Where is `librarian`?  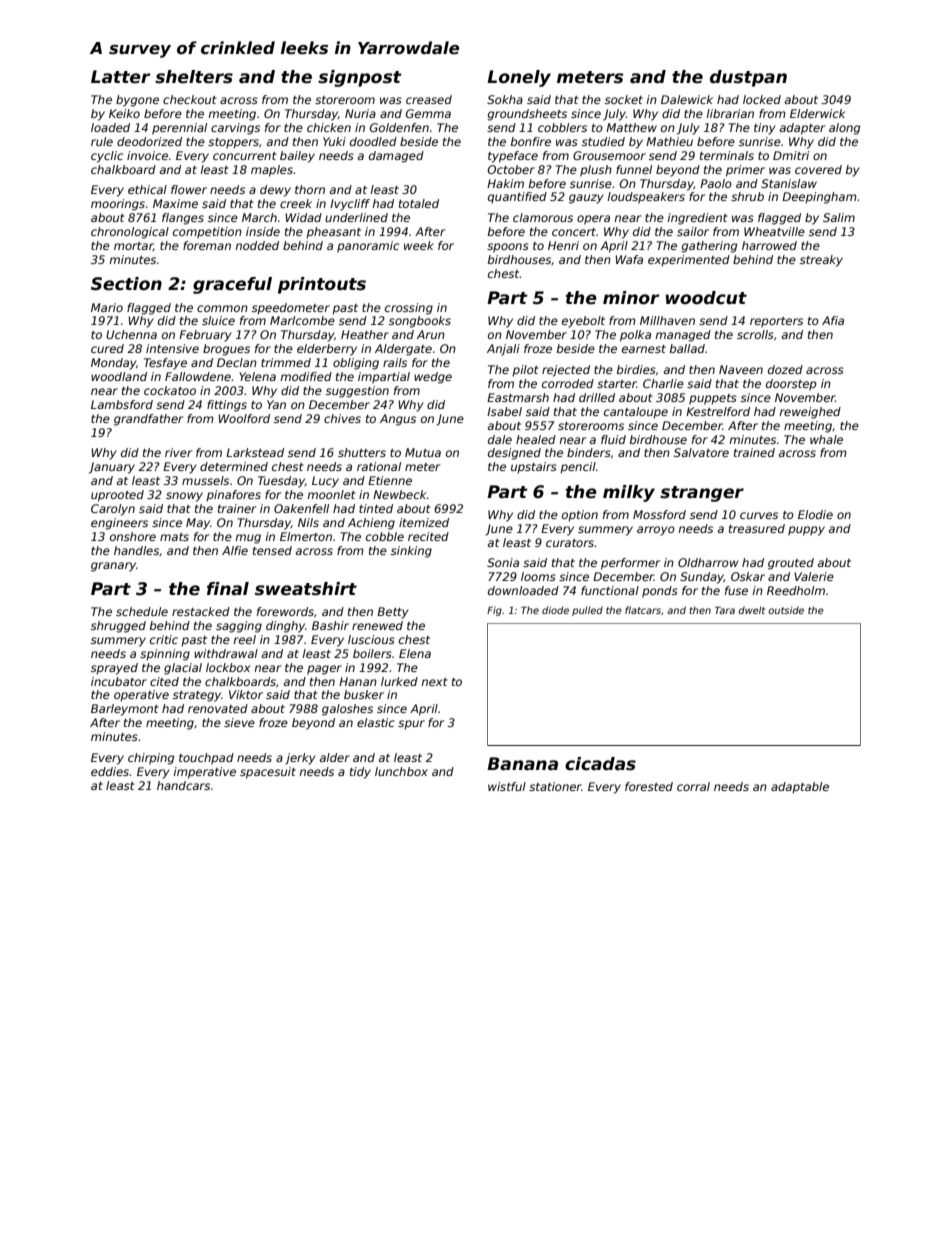
librarian is located at coordinates (730, 113).
